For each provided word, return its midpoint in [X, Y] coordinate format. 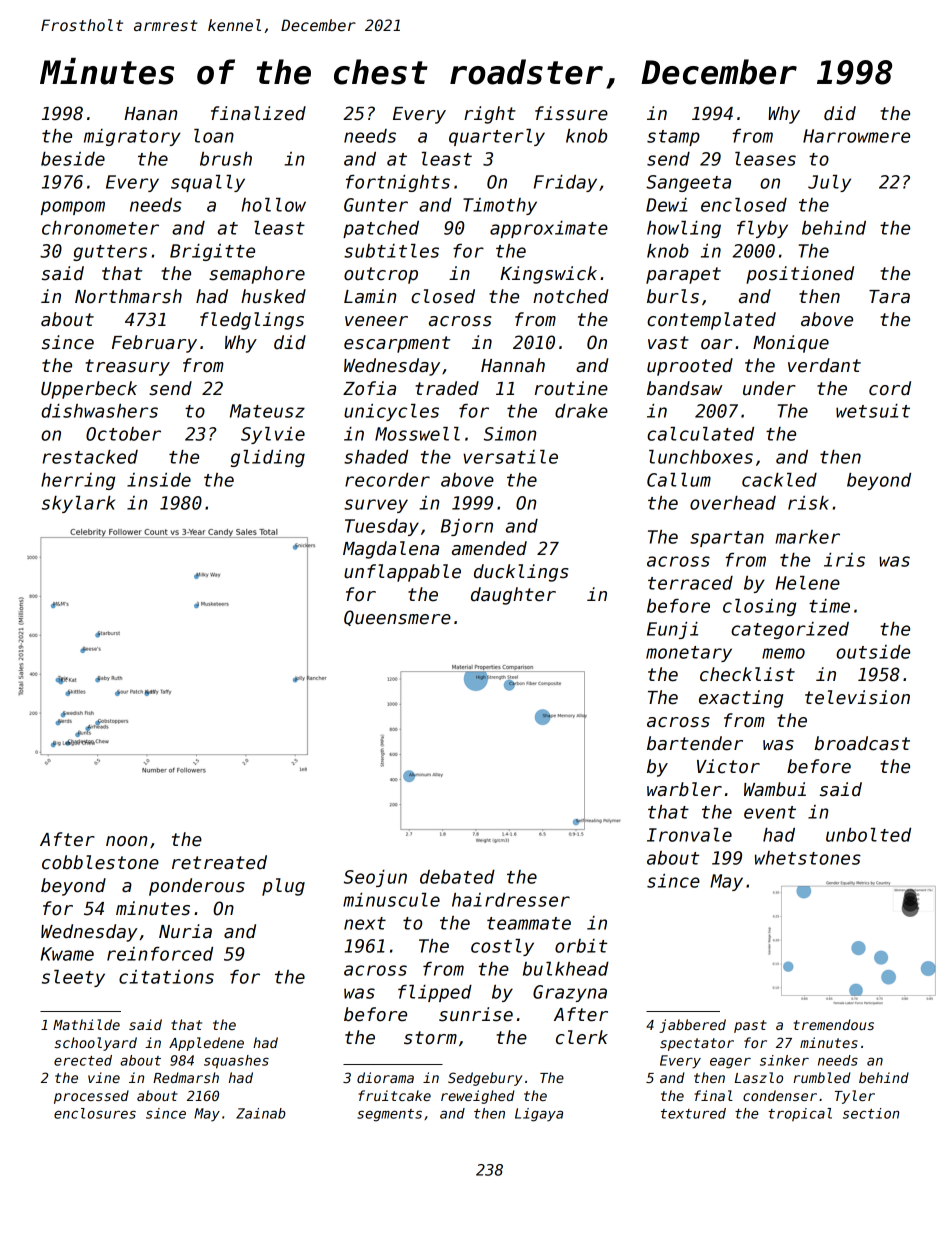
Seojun [375, 878]
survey [376, 506]
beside [73, 159]
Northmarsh [128, 296]
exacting [741, 699]
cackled [779, 480]
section [871, 1113]
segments [389, 1115]
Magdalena [391, 550]
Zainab [261, 1113]
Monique [791, 344]
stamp [673, 138]
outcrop [381, 275]
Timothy [500, 206]
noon [126, 841]
